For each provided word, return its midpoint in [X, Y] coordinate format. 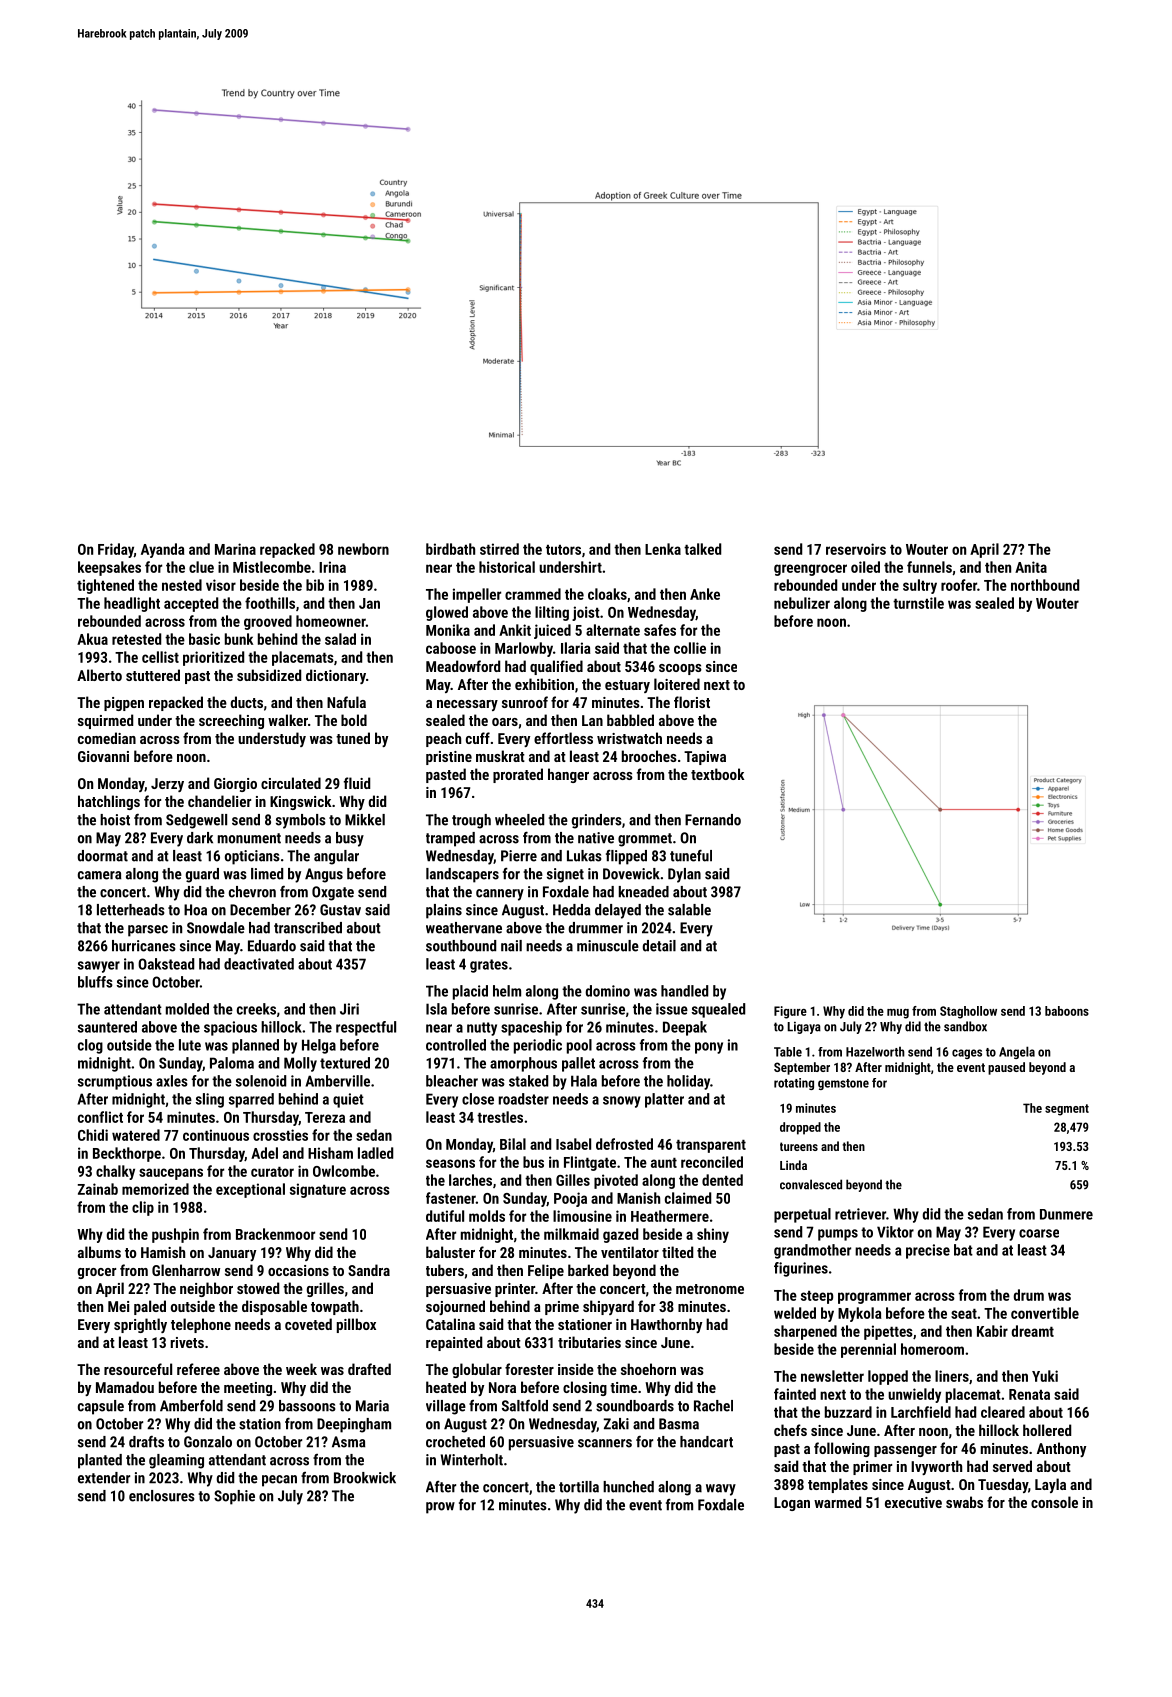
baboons [1067, 1011]
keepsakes [109, 568]
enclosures [162, 1496]
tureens [799, 1146]
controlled [456, 1045]
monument [249, 838]
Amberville [337, 1081]
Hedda [571, 910]
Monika [448, 630]
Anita [1031, 567]
